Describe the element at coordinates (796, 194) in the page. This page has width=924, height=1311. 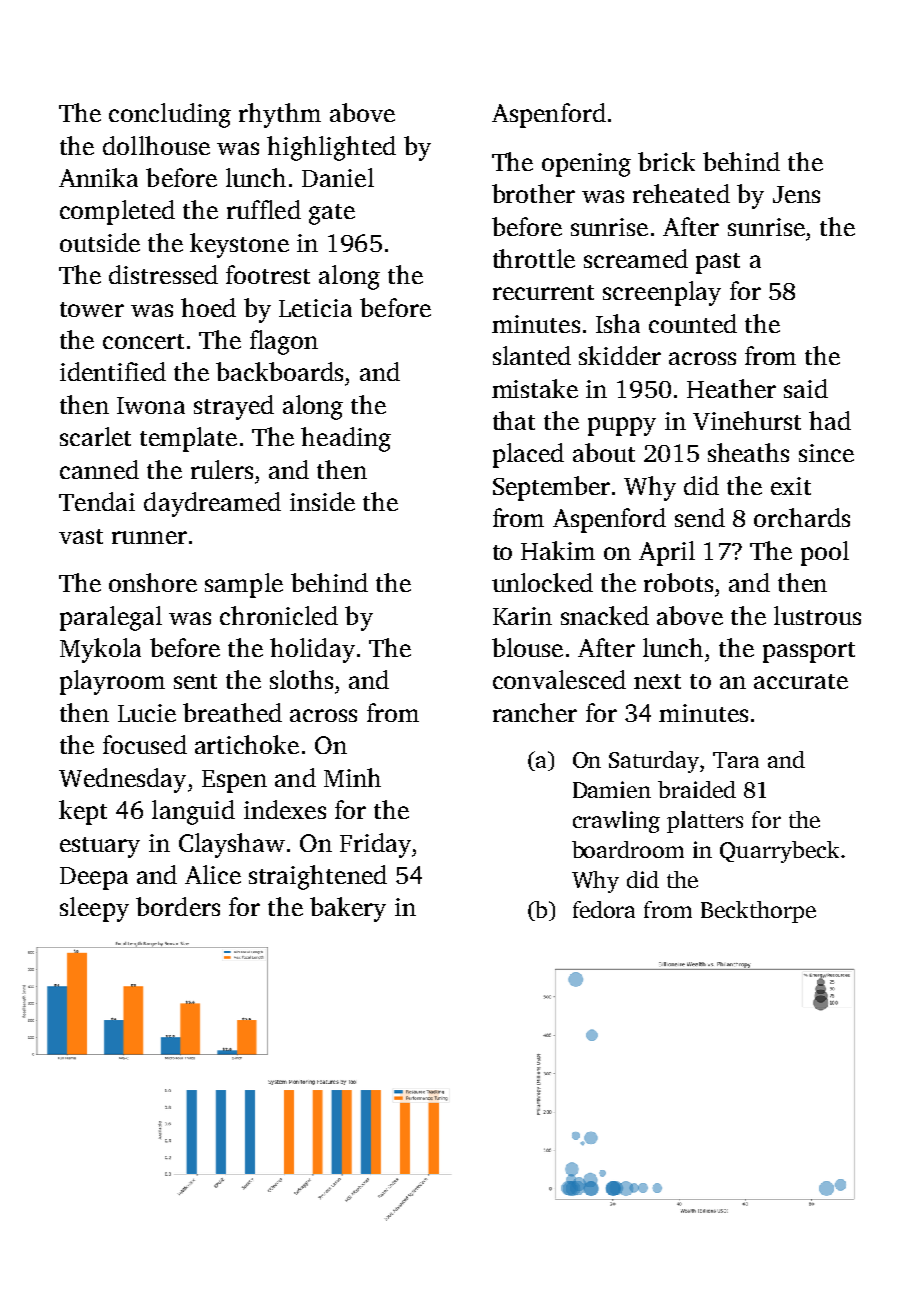
I see `Jens` at that location.
